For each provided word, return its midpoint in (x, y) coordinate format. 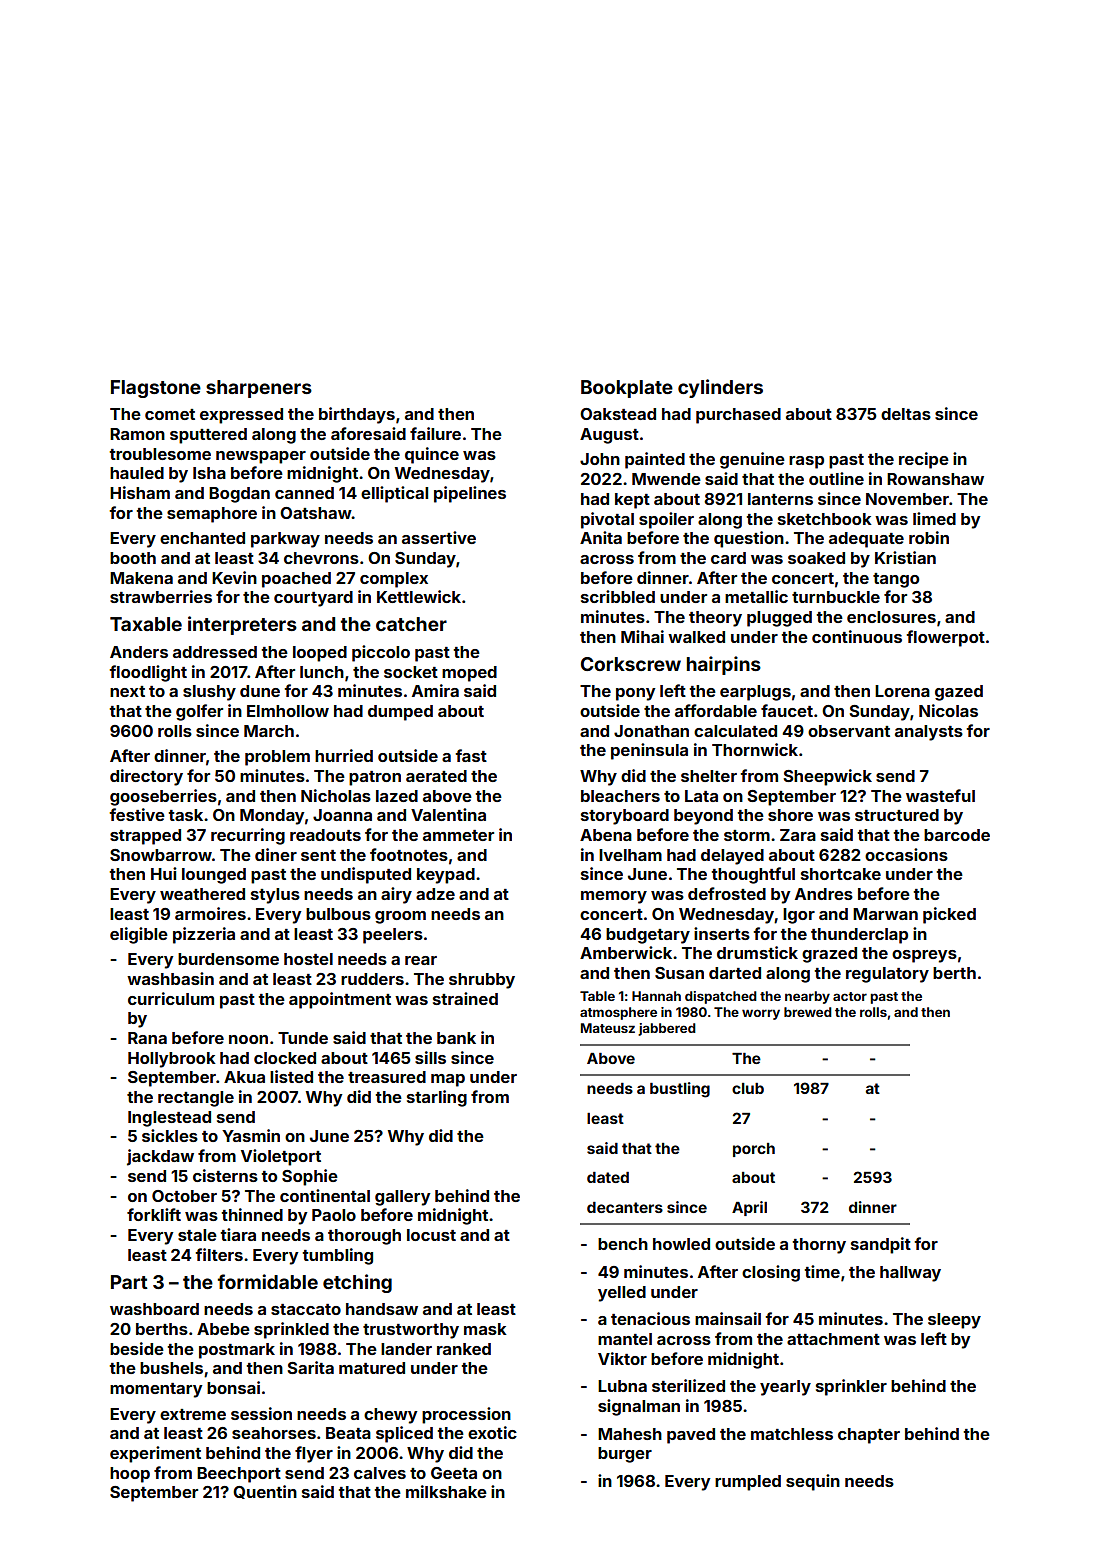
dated (608, 1177)
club (748, 1088)
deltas (906, 414)
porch (754, 1150)
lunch (322, 672)
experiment (155, 1454)
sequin (813, 1482)
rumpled (748, 1483)
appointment (340, 1000)
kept (632, 501)
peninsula (649, 751)
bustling (680, 1090)
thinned (252, 1214)
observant (849, 731)
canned (304, 493)
